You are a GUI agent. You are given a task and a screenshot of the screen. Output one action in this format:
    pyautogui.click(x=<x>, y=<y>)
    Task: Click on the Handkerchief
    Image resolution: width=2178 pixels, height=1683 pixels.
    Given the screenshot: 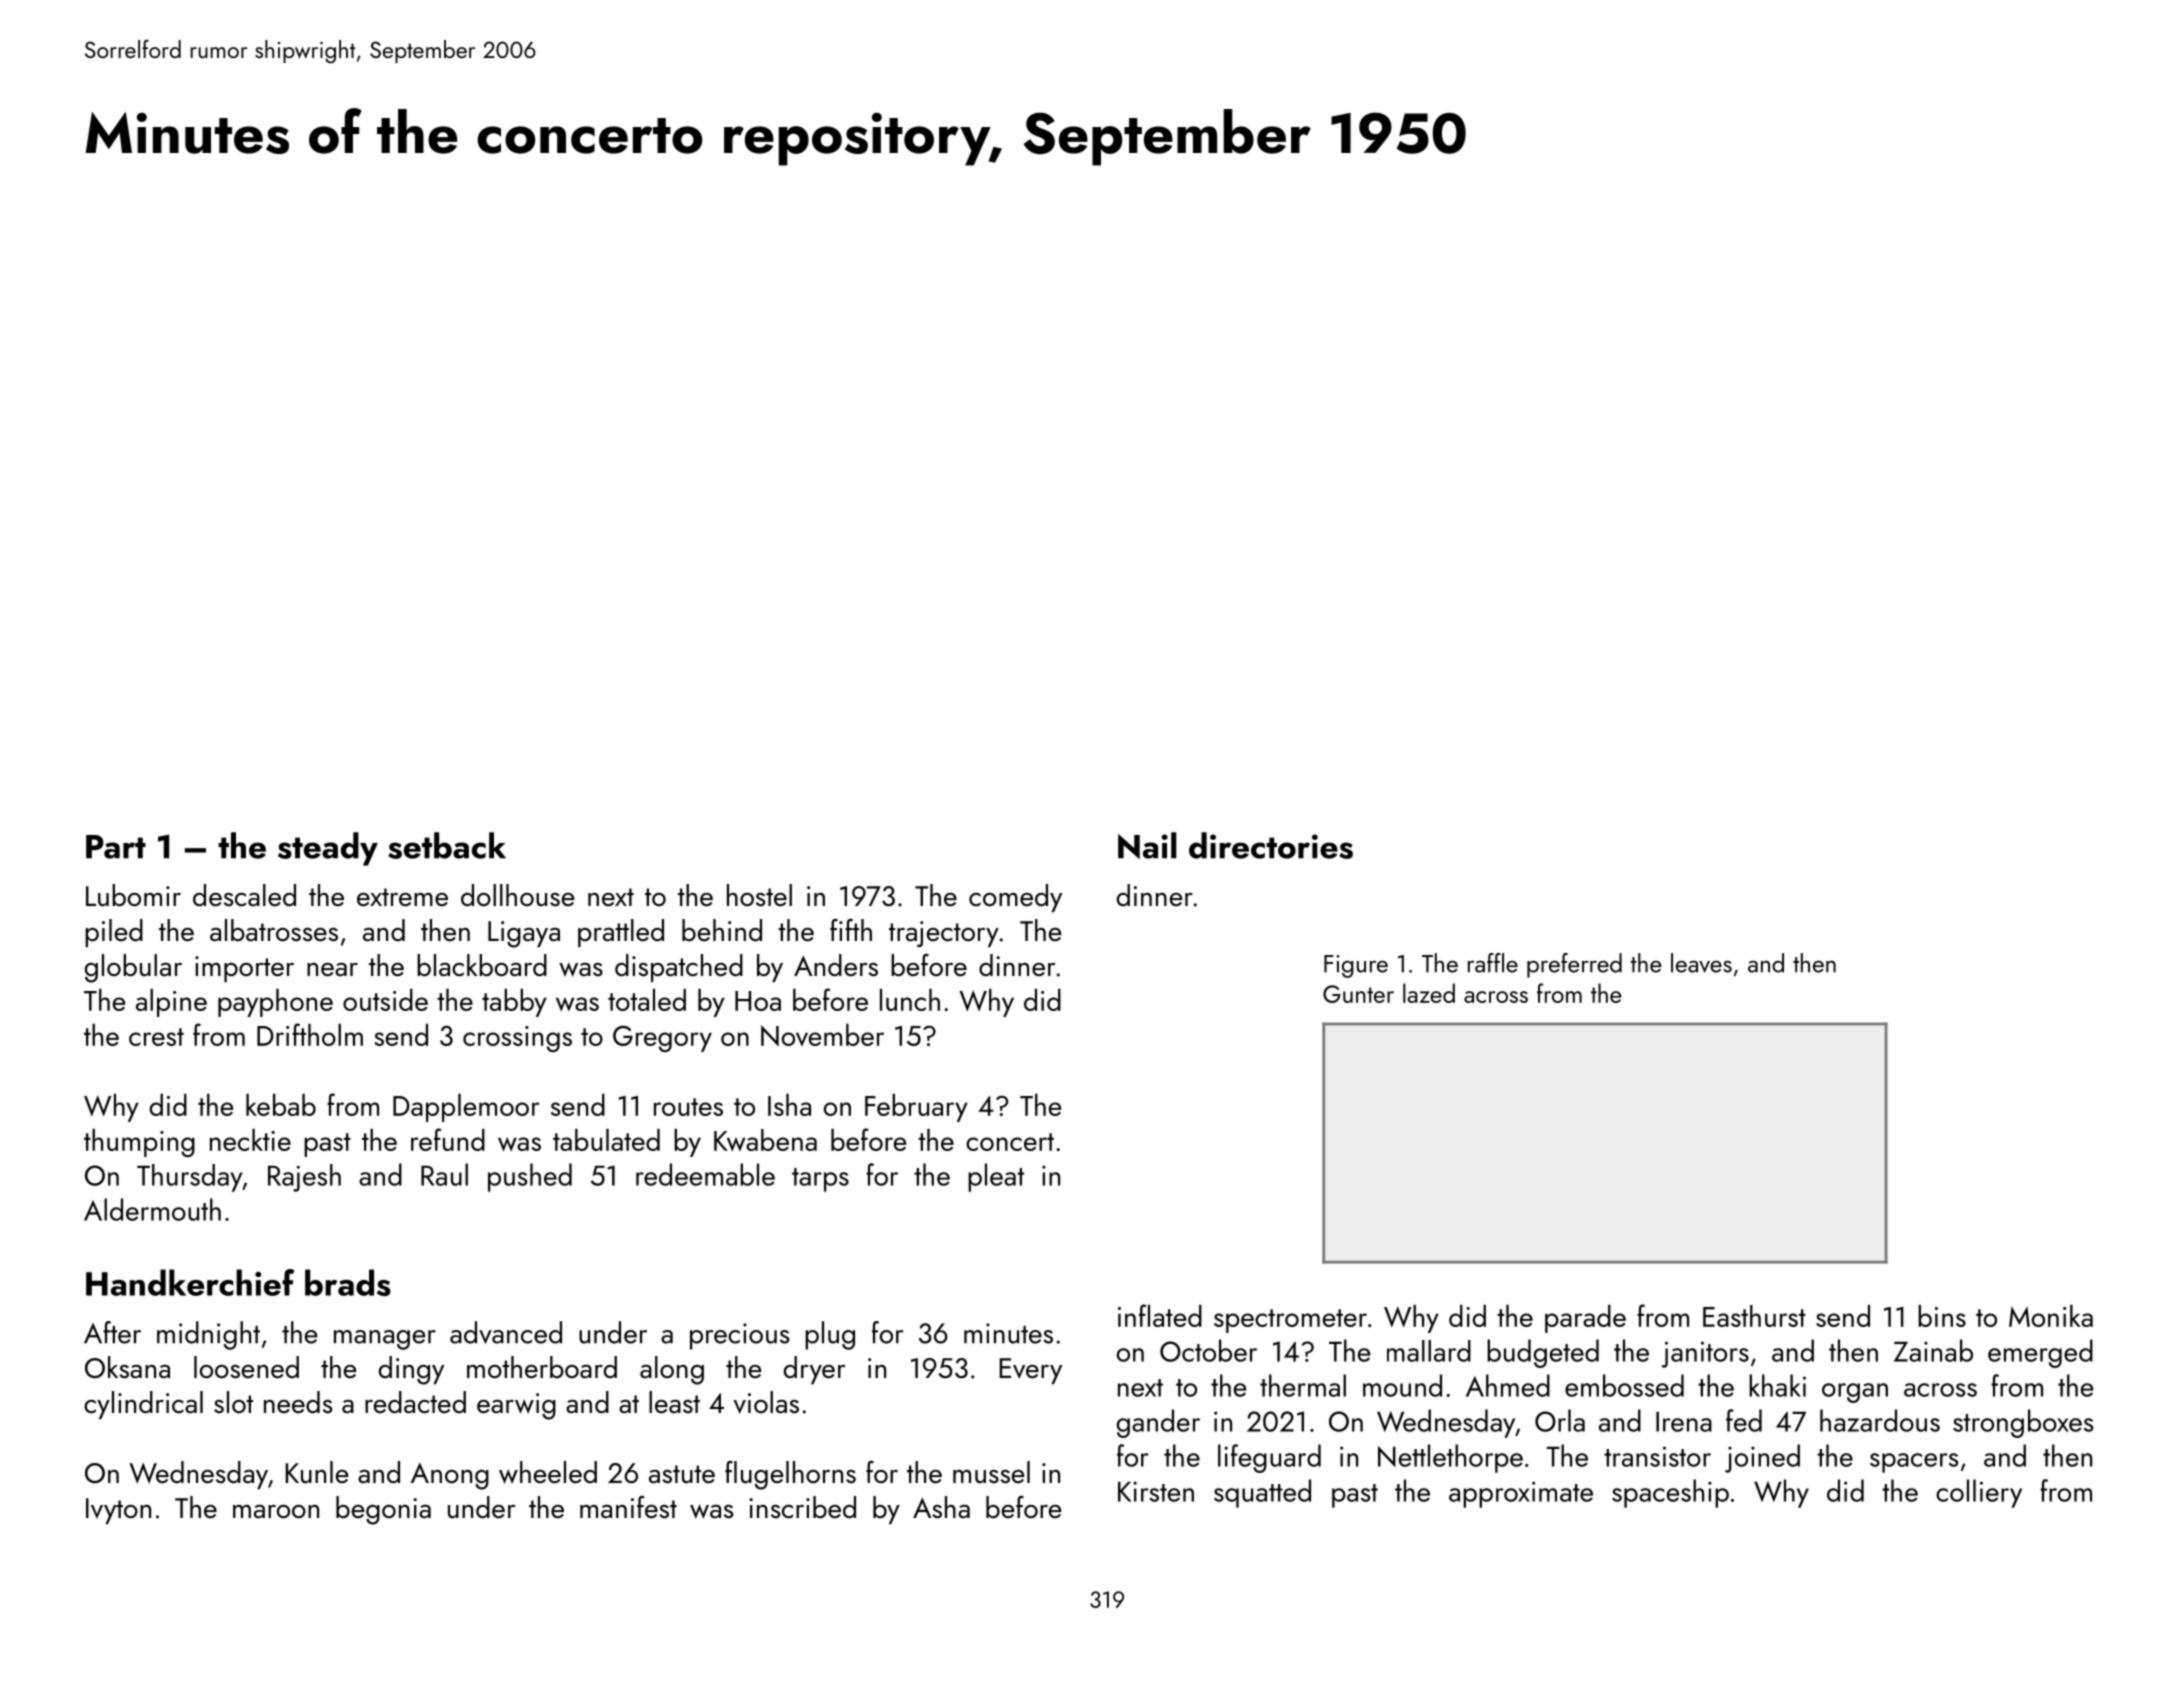 What is the action you would take?
    pyautogui.click(x=190, y=1282)
